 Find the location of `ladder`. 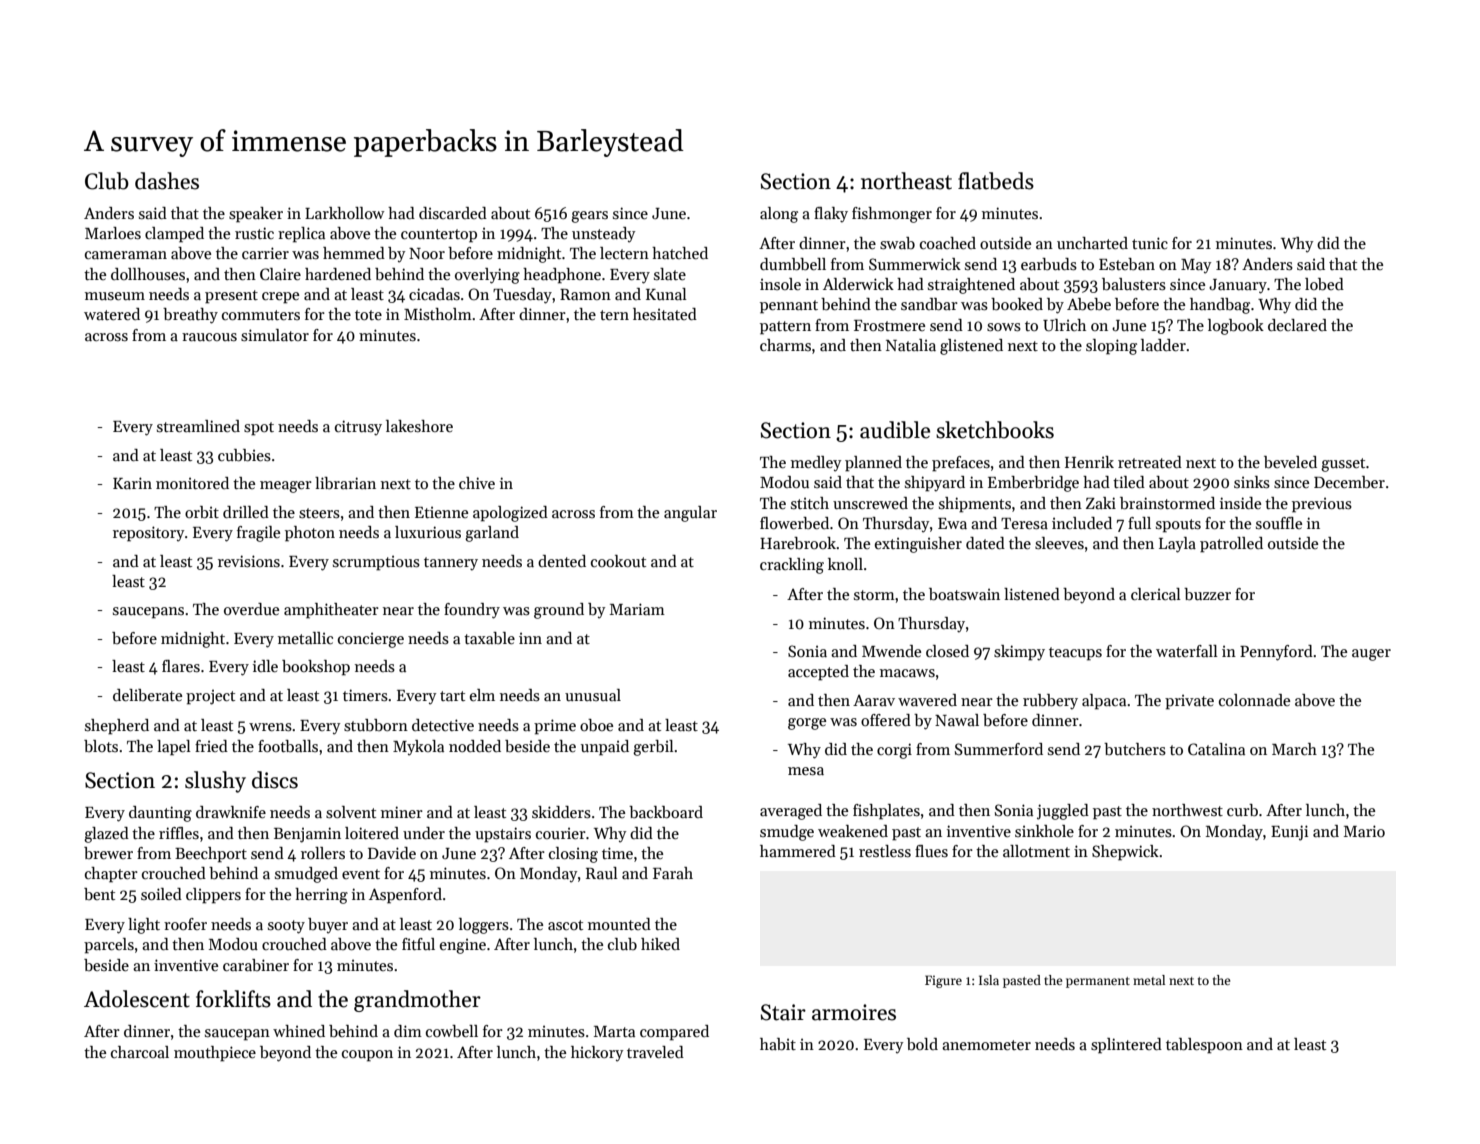

ladder is located at coordinates (1163, 345).
